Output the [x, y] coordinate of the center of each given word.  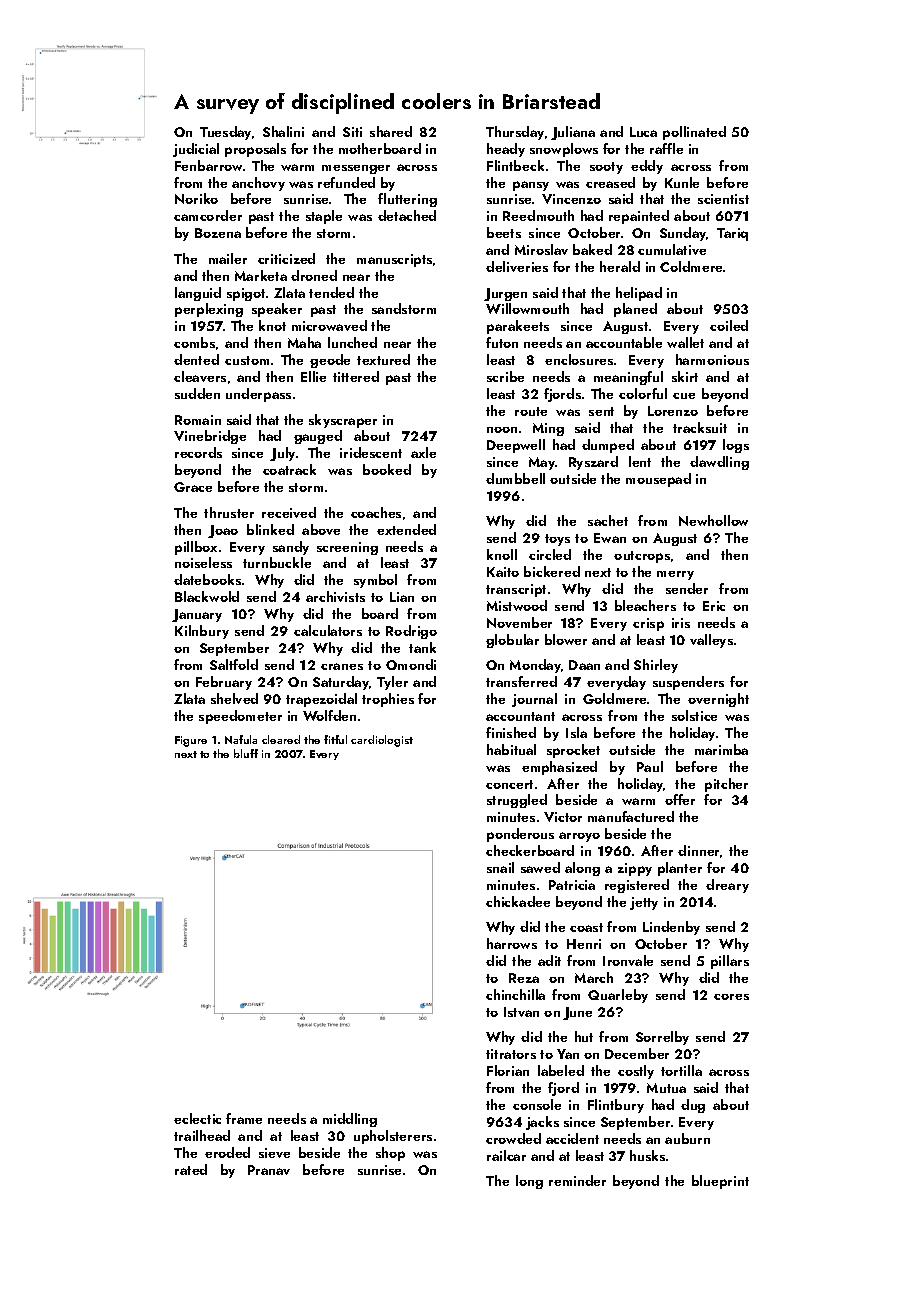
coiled [729, 325]
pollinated [694, 133]
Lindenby [671, 928]
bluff [246, 753]
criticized [286, 258]
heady [506, 150]
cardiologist [382, 741]
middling [350, 1120]
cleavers [200, 376]
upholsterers [393, 1137]
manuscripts [394, 260]
